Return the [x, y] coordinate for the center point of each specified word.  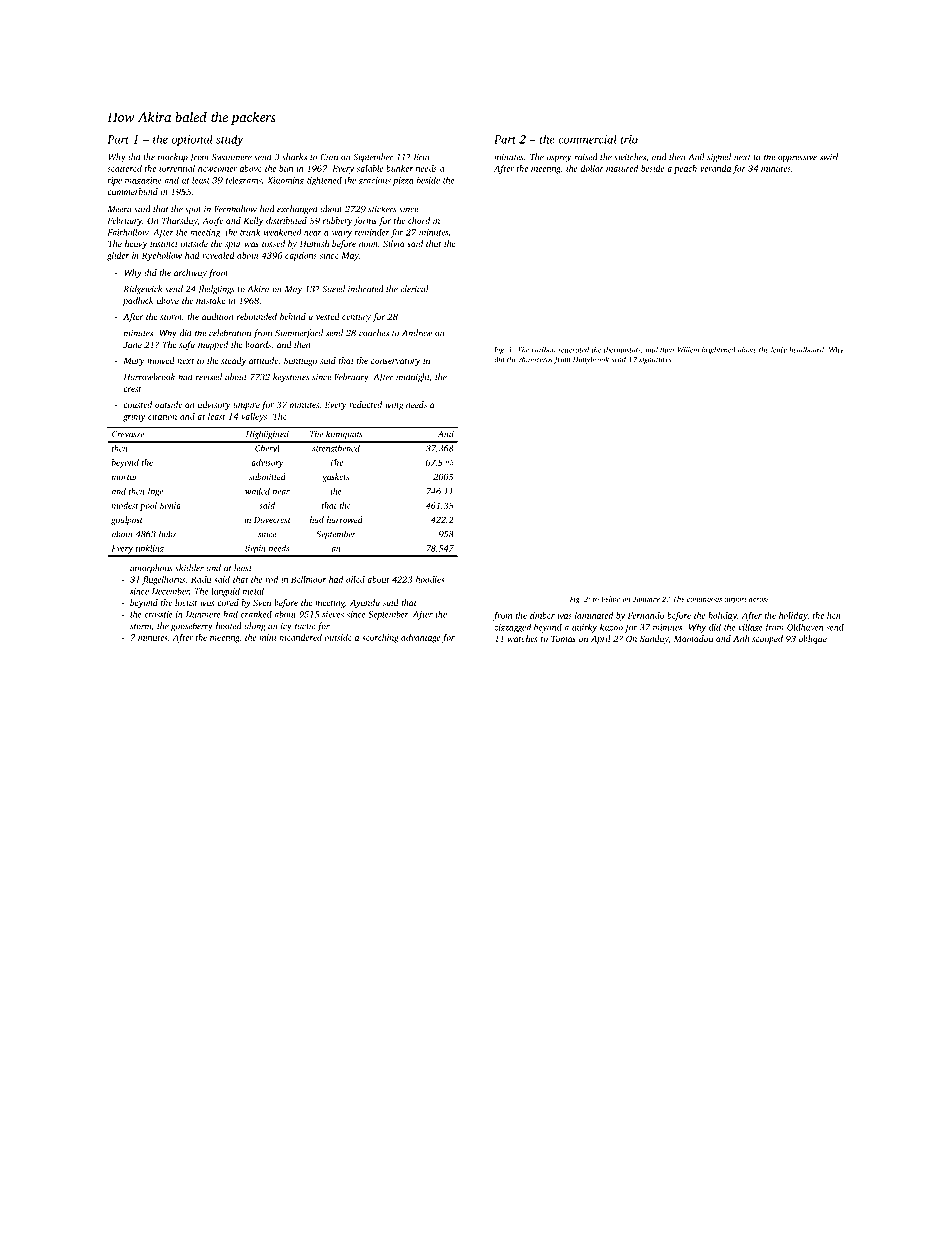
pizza [403, 181]
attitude [263, 360]
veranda [715, 168]
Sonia [170, 505]
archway [190, 273]
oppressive [797, 158]
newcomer [217, 169]
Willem [688, 350]
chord [419, 220]
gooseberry [192, 627]
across [759, 600]
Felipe [610, 600]
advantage [420, 638]
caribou [544, 350]
